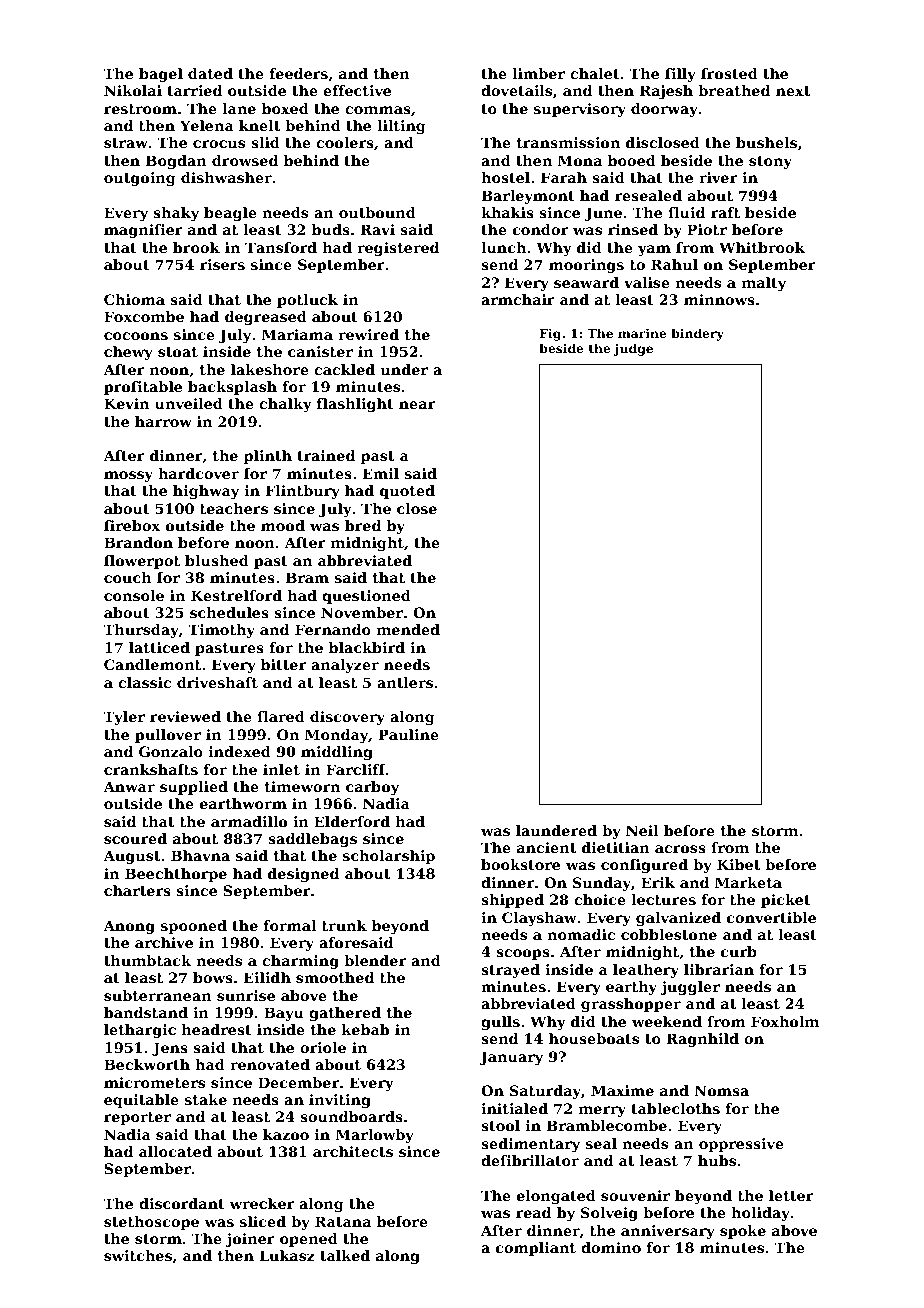  I want to click on Kibet, so click(738, 864).
